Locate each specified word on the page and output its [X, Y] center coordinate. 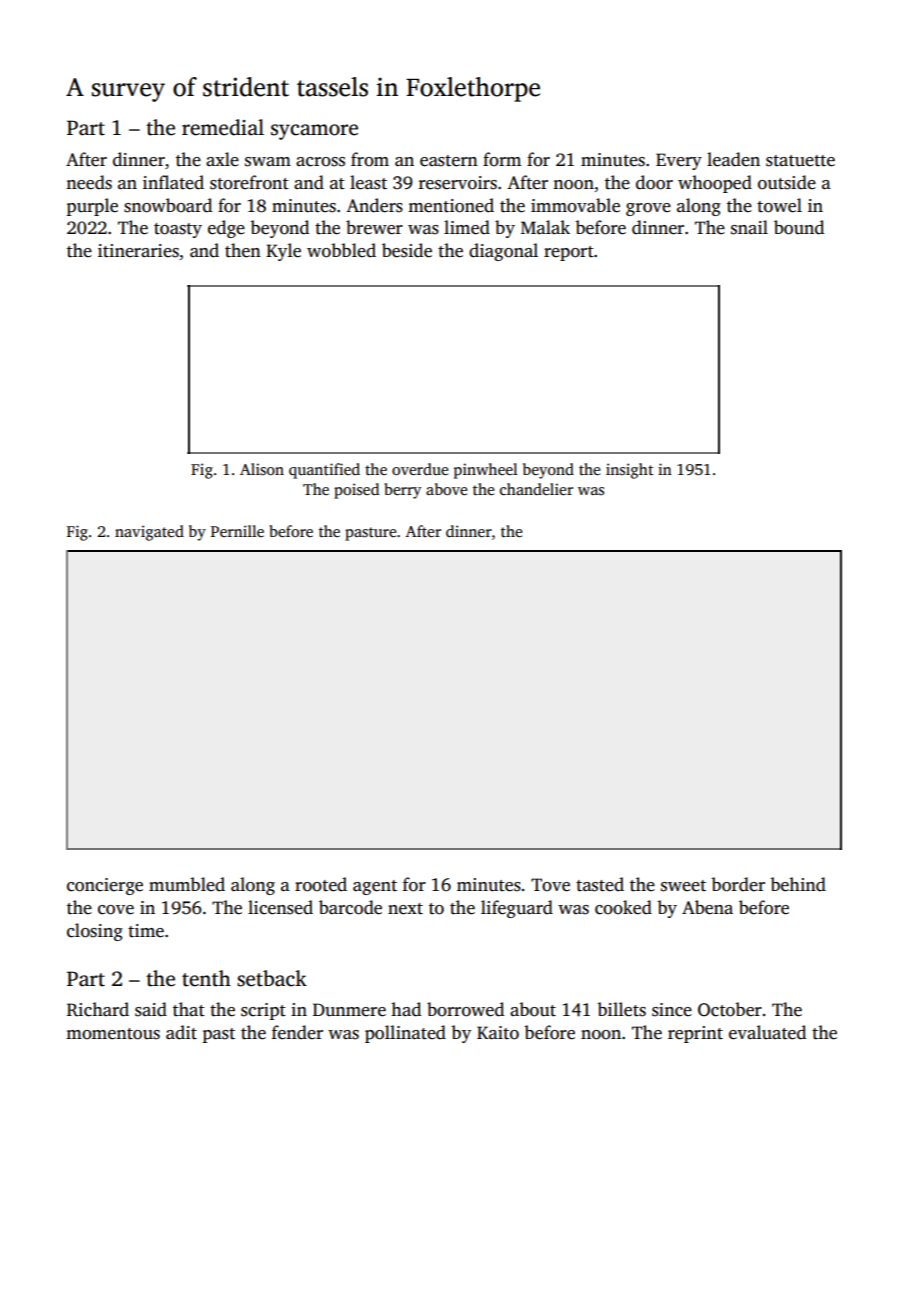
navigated [149, 533]
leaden [733, 159]
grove [648, 209]
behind [798, 884]
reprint [695, 1034]
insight [629, 471]
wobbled [341, 250]
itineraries [138, 251]
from [370, 159]
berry [402, 491]
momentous [113, 1034]
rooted [321, 884]
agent [375, 887]
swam [268, 162]
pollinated [405, 1034]
